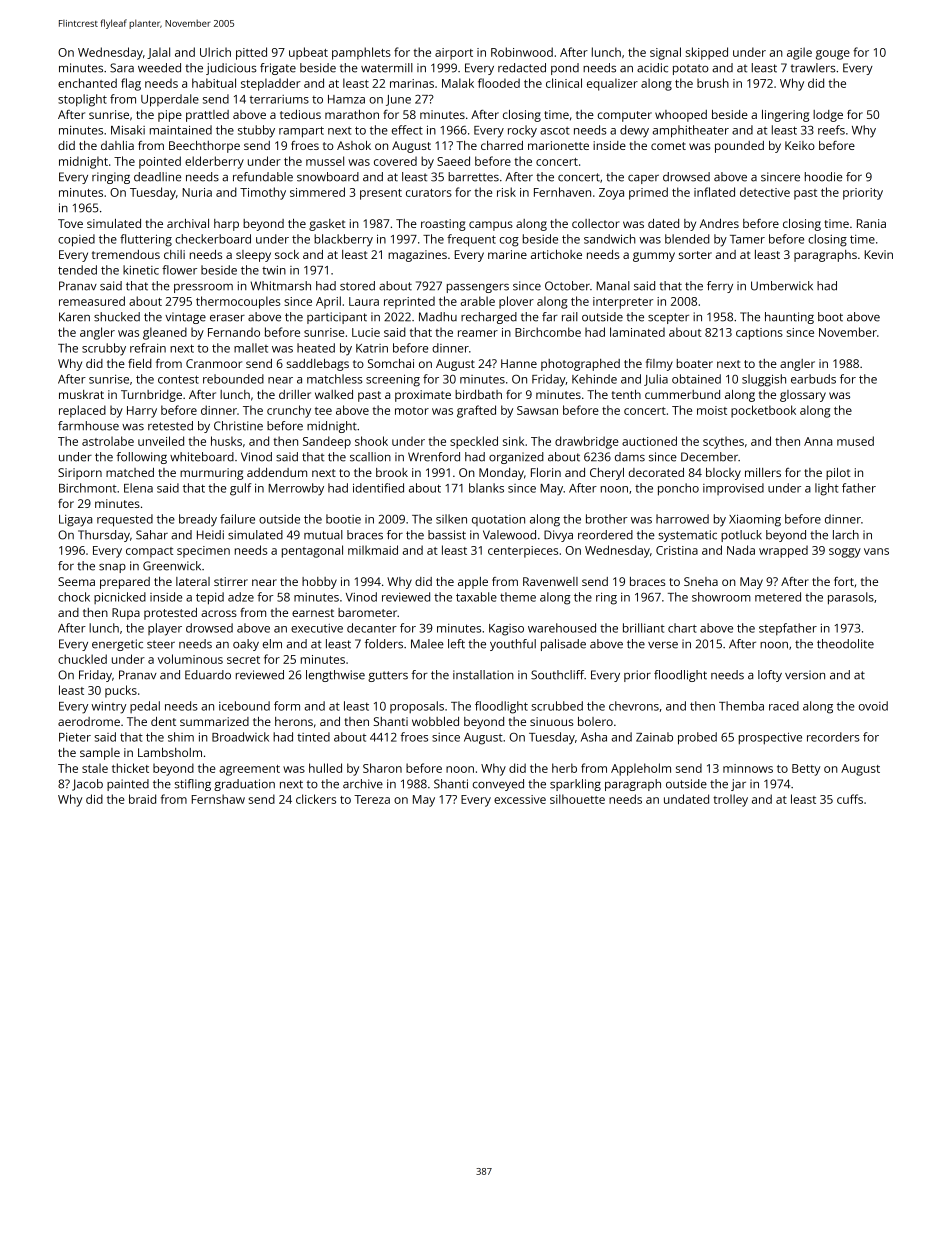 The height and width of the screenshot is (1233, 952). What do you see at coordinates (833, 55) in the screenshot?
I see `gouge` at bounding box center [833, 55].
